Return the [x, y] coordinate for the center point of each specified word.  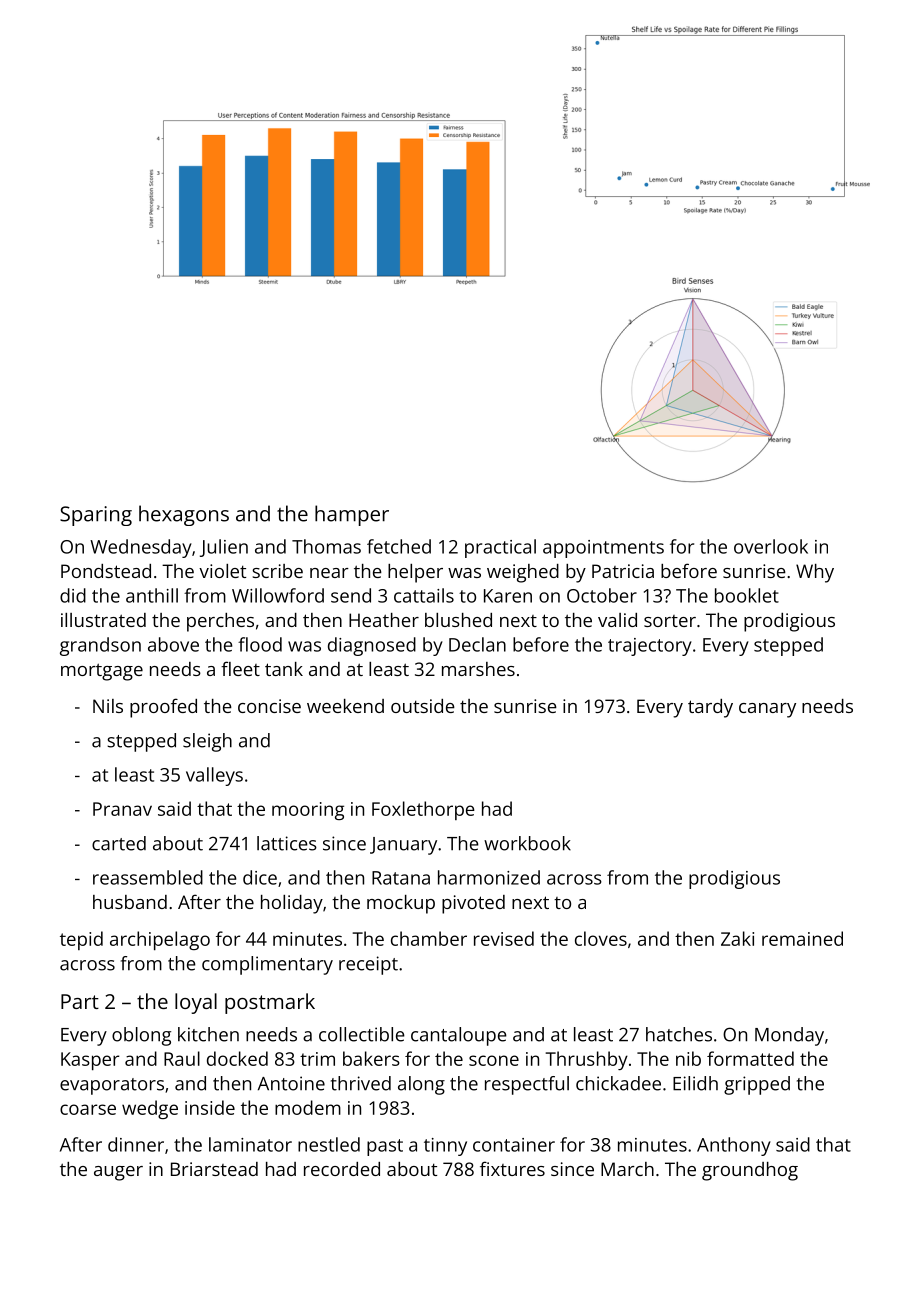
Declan [477, 644]
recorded [342, 1169]
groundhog [750, 1171]
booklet [747, 595]
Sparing [96, 516]
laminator [250, 1144]
